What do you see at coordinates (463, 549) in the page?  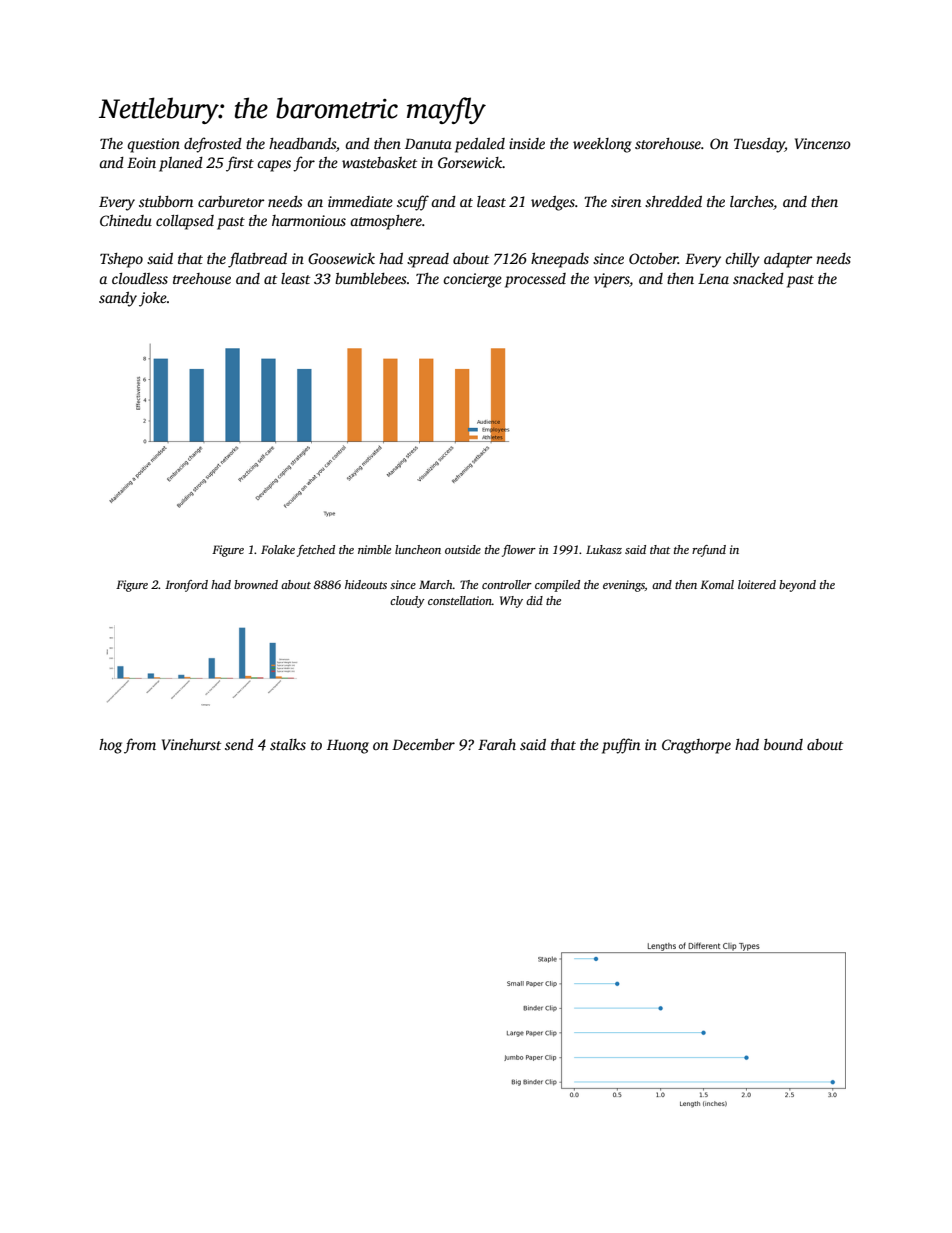 I see `outside` at bounding box center [463, 549].
